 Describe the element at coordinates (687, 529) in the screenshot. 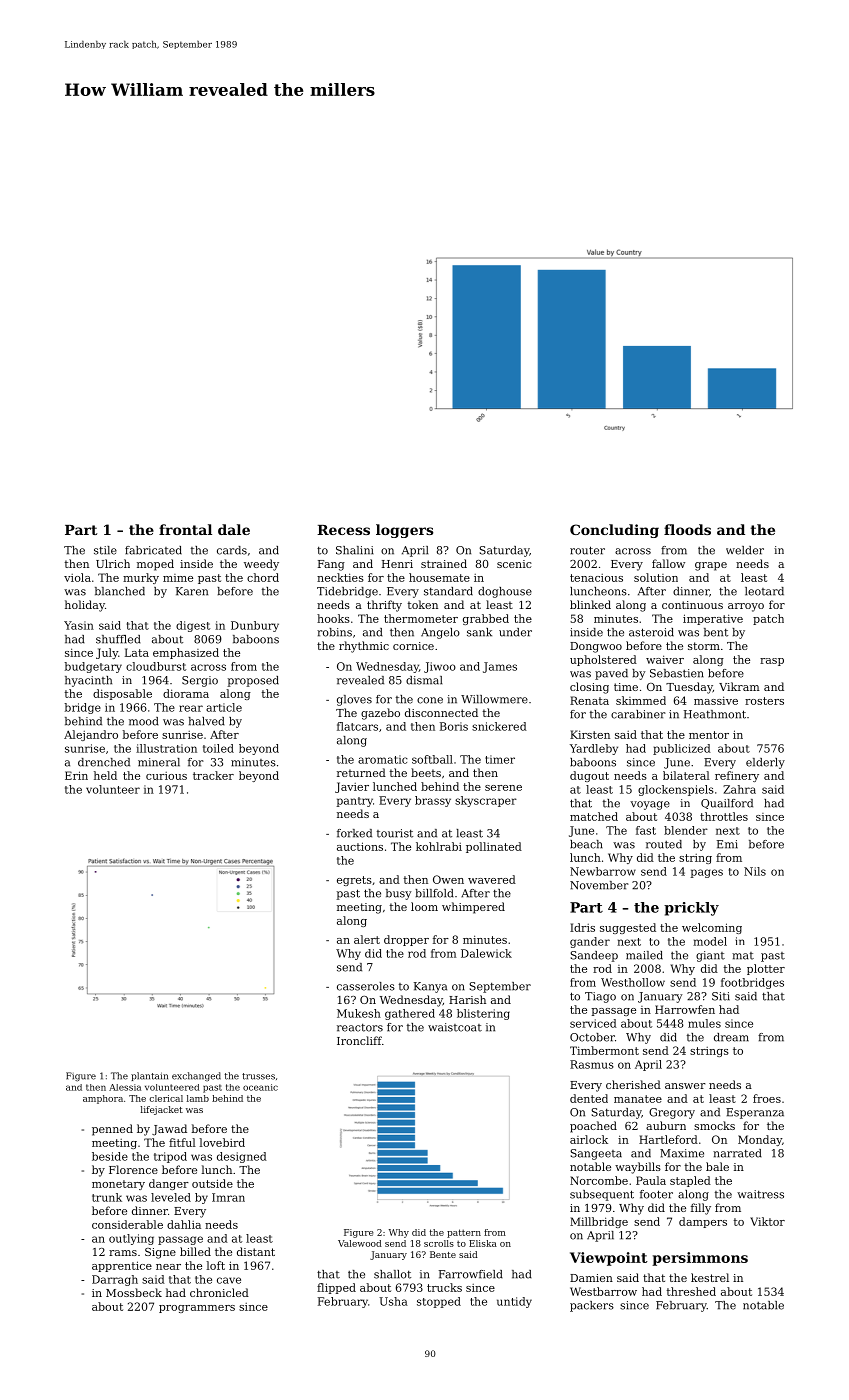

I see `floods` at that location.
